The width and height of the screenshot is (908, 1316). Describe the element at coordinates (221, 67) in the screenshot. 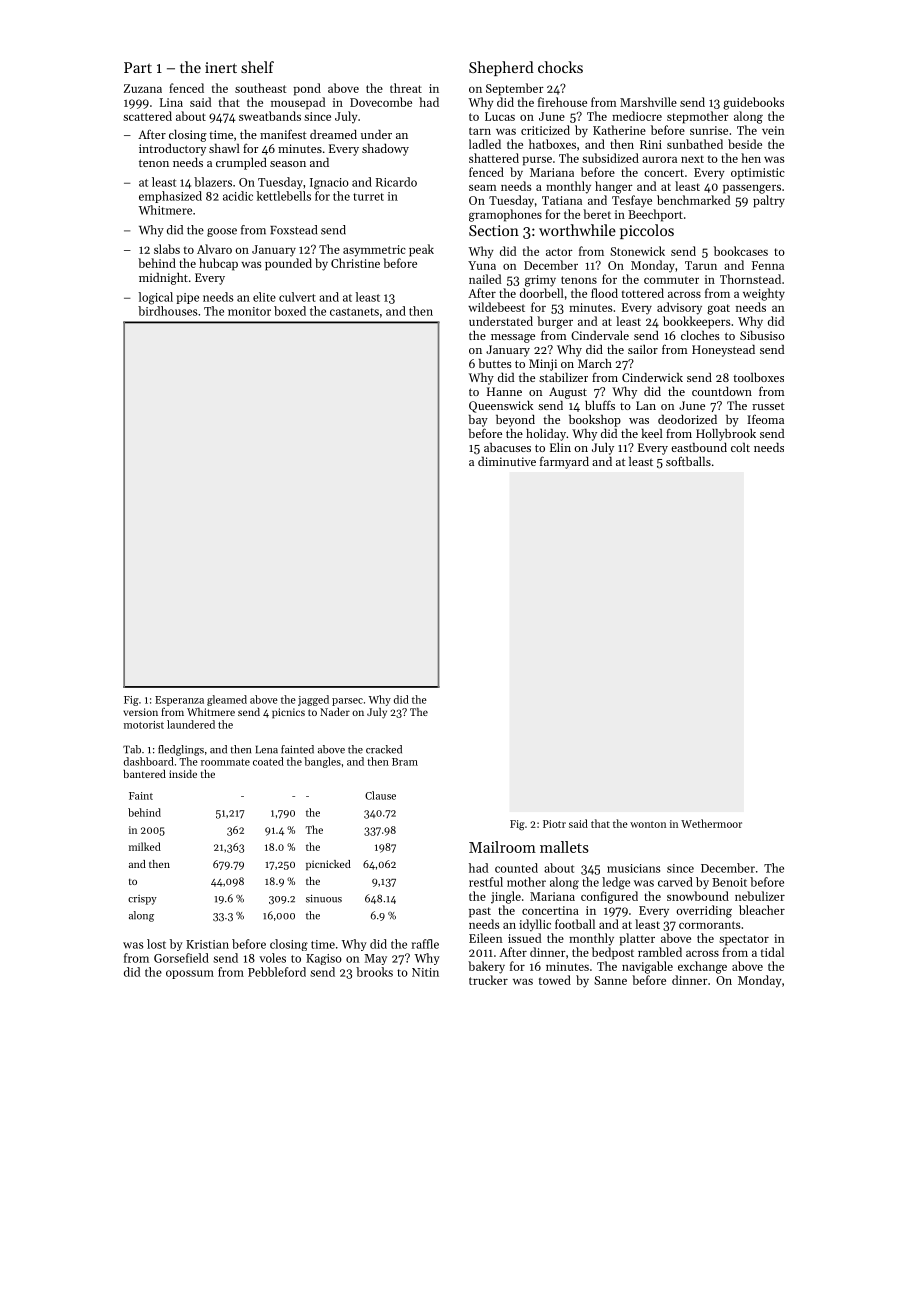

I see `inert` at that location.
